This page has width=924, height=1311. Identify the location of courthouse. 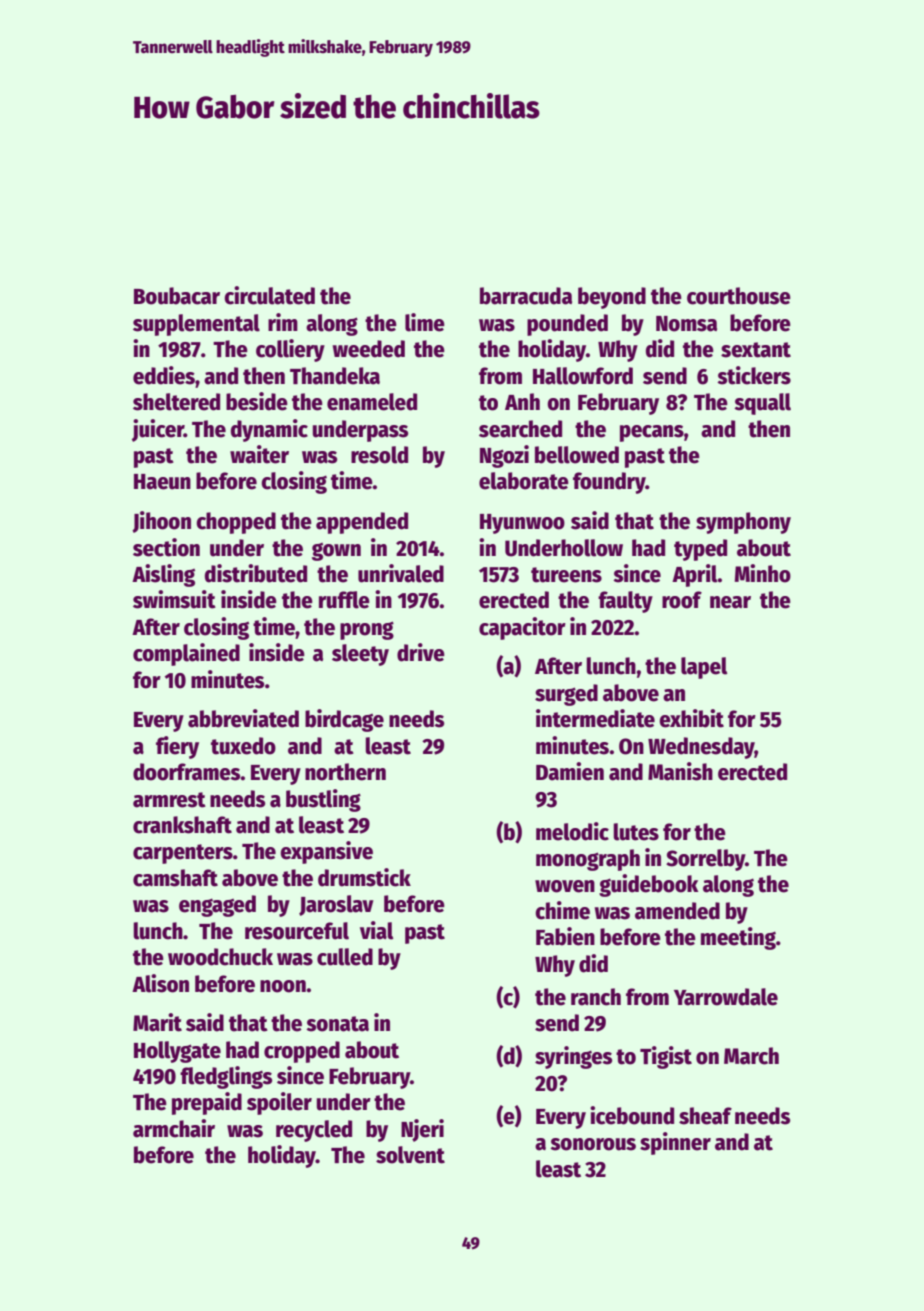
(739, 296).
